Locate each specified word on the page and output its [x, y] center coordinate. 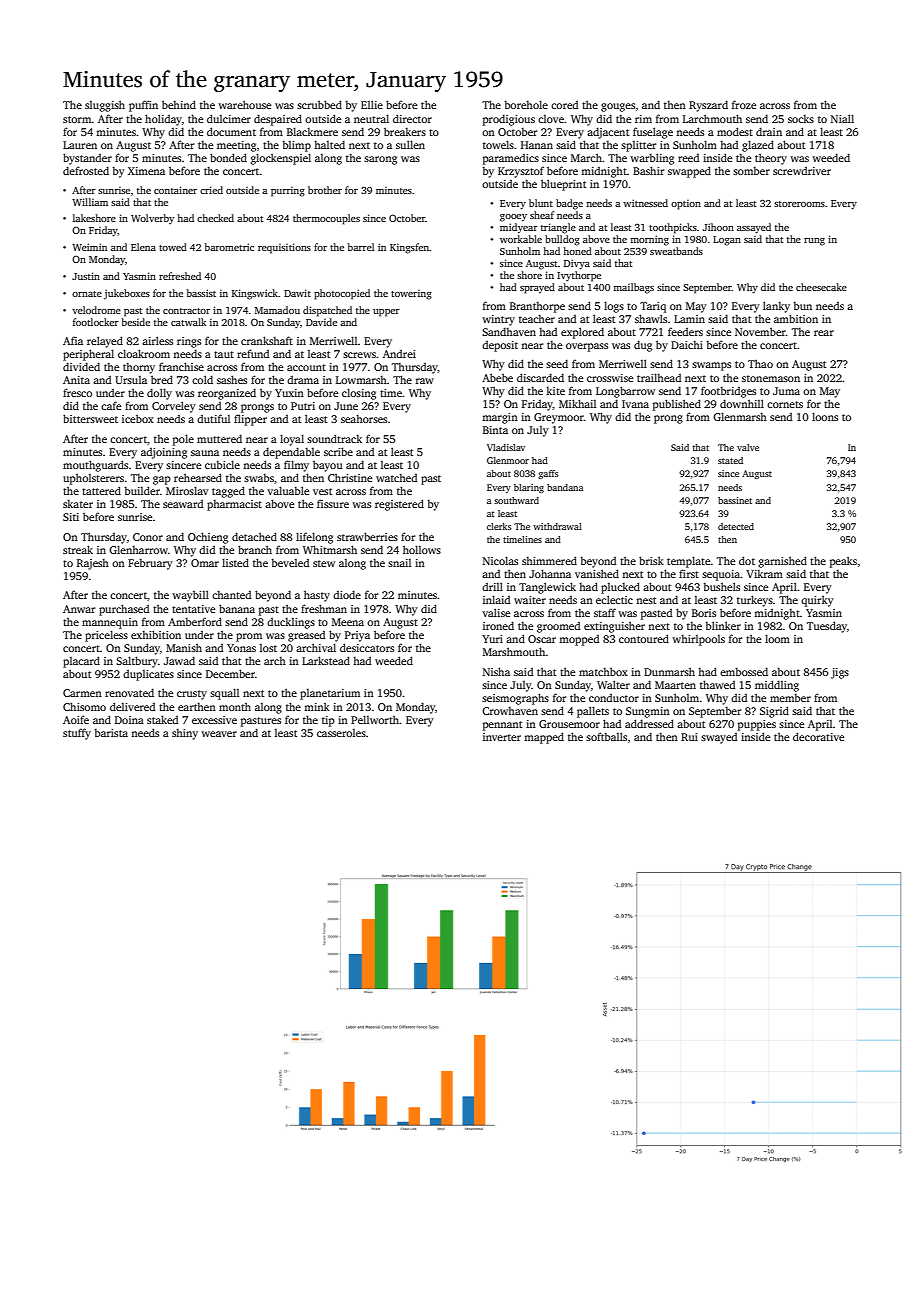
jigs [840, 673]
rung [814, 242]
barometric [229, 247]
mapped [544, 738]
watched [396, 478]
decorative [818, 736]
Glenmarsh [740, 416]
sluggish [105, 106]
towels [498, 144]
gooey [513, 218]
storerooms [799, 204]
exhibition [156, 634]
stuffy [77, 734]
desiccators [367, 647]
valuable [288, 490]
